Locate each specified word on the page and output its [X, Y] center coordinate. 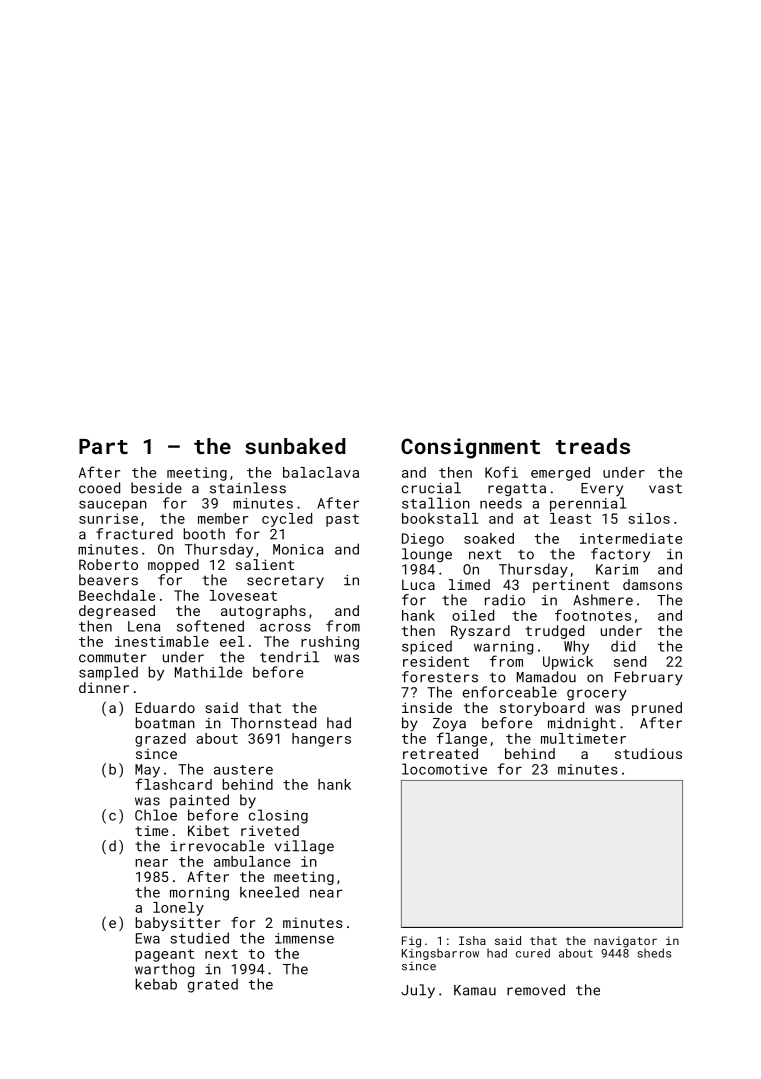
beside [156, 488]
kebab [156, 984]
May [147, 771]
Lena [144, 626]
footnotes [593, 615]
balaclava [321, 472]
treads [593, 446]
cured [533, 953]
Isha [472, 940]
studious [648, 753]
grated [213, 985]
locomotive [444, 769]
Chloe [156, 815]
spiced [427, 647]
